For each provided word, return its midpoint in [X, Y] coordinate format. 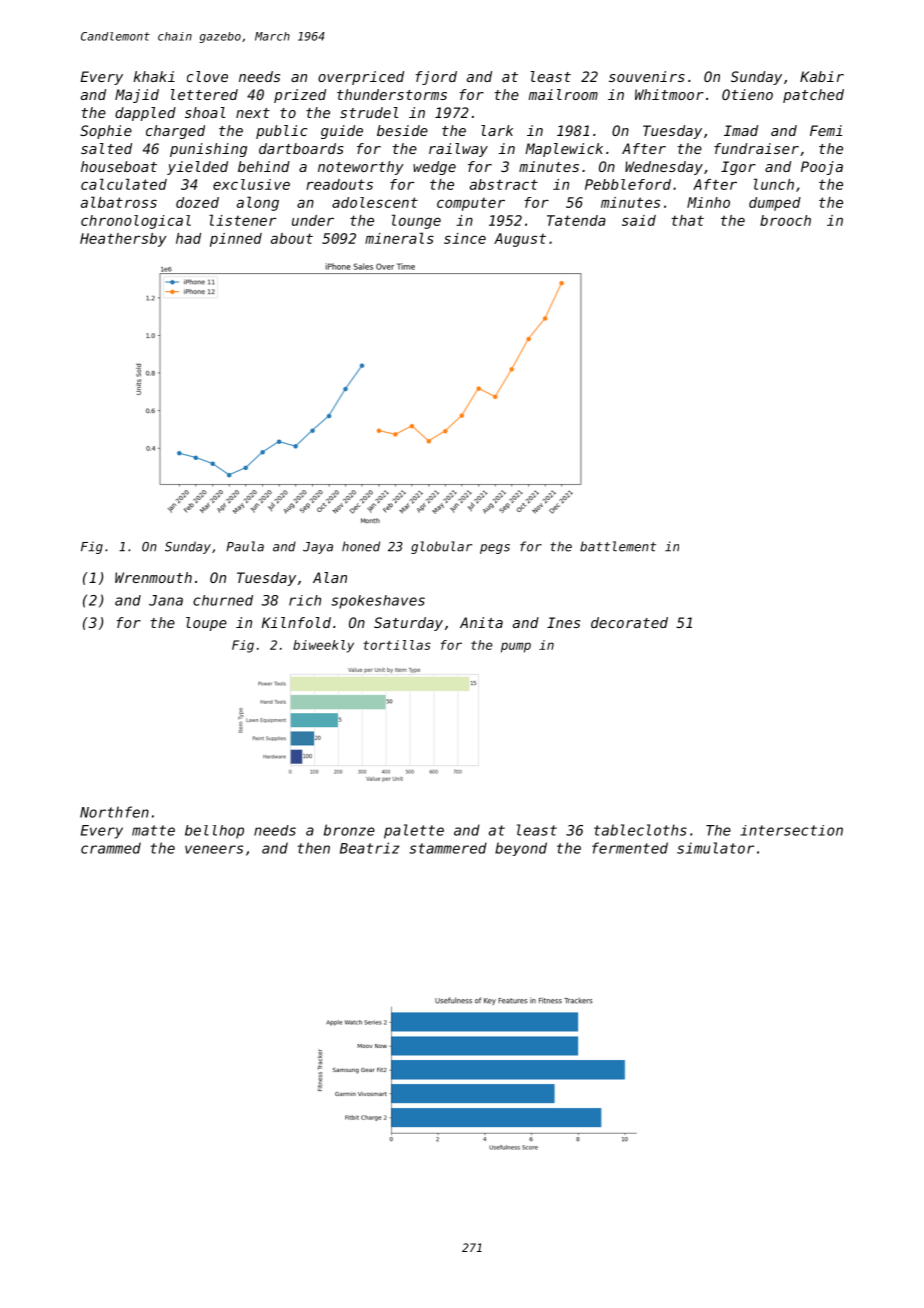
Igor [738, 168]
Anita [481, 622]
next [253, 113]
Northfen [114, 812]
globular [441, 547]
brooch [785, 220]
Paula [245, 546]
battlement [618, 546]
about [292, 238]
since [465, 238]
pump [516, 647]
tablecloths [640, 830]
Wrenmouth [153, 577]
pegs [495, 549]
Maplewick [564, 150]
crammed [111, 848]
